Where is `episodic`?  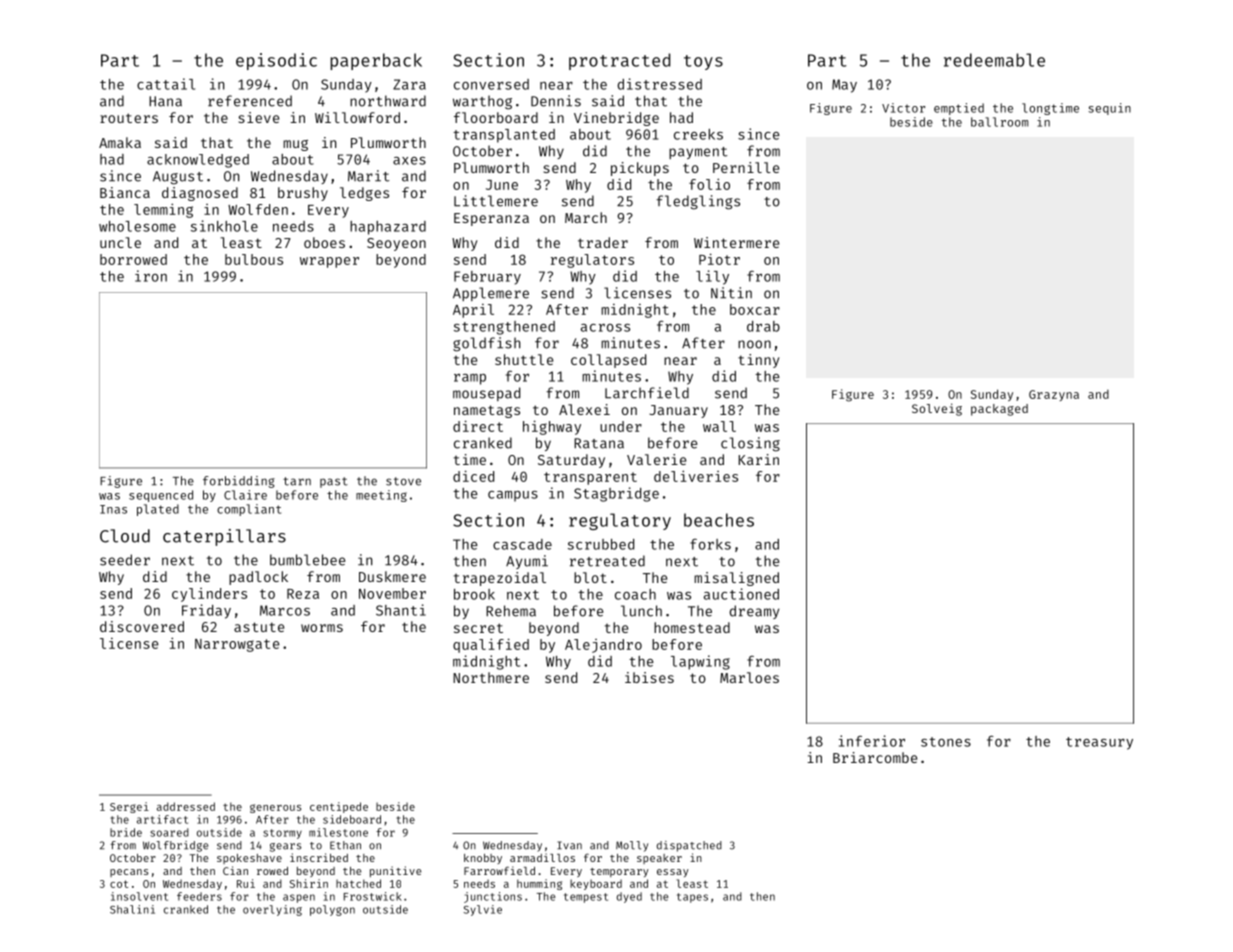
episodic is located at coordinates (276, 61).
